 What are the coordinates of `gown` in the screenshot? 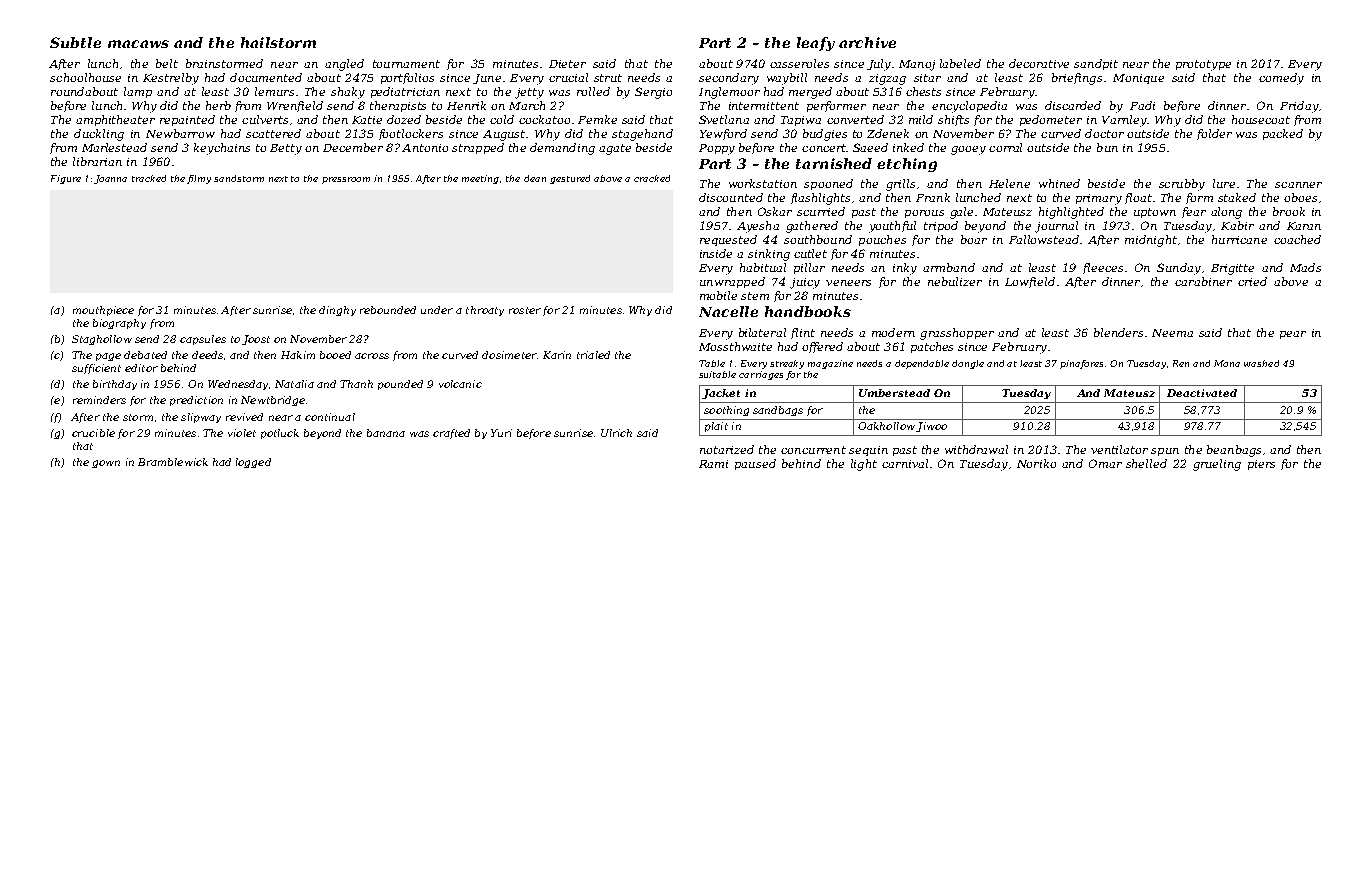 It's located at (106, 464).
